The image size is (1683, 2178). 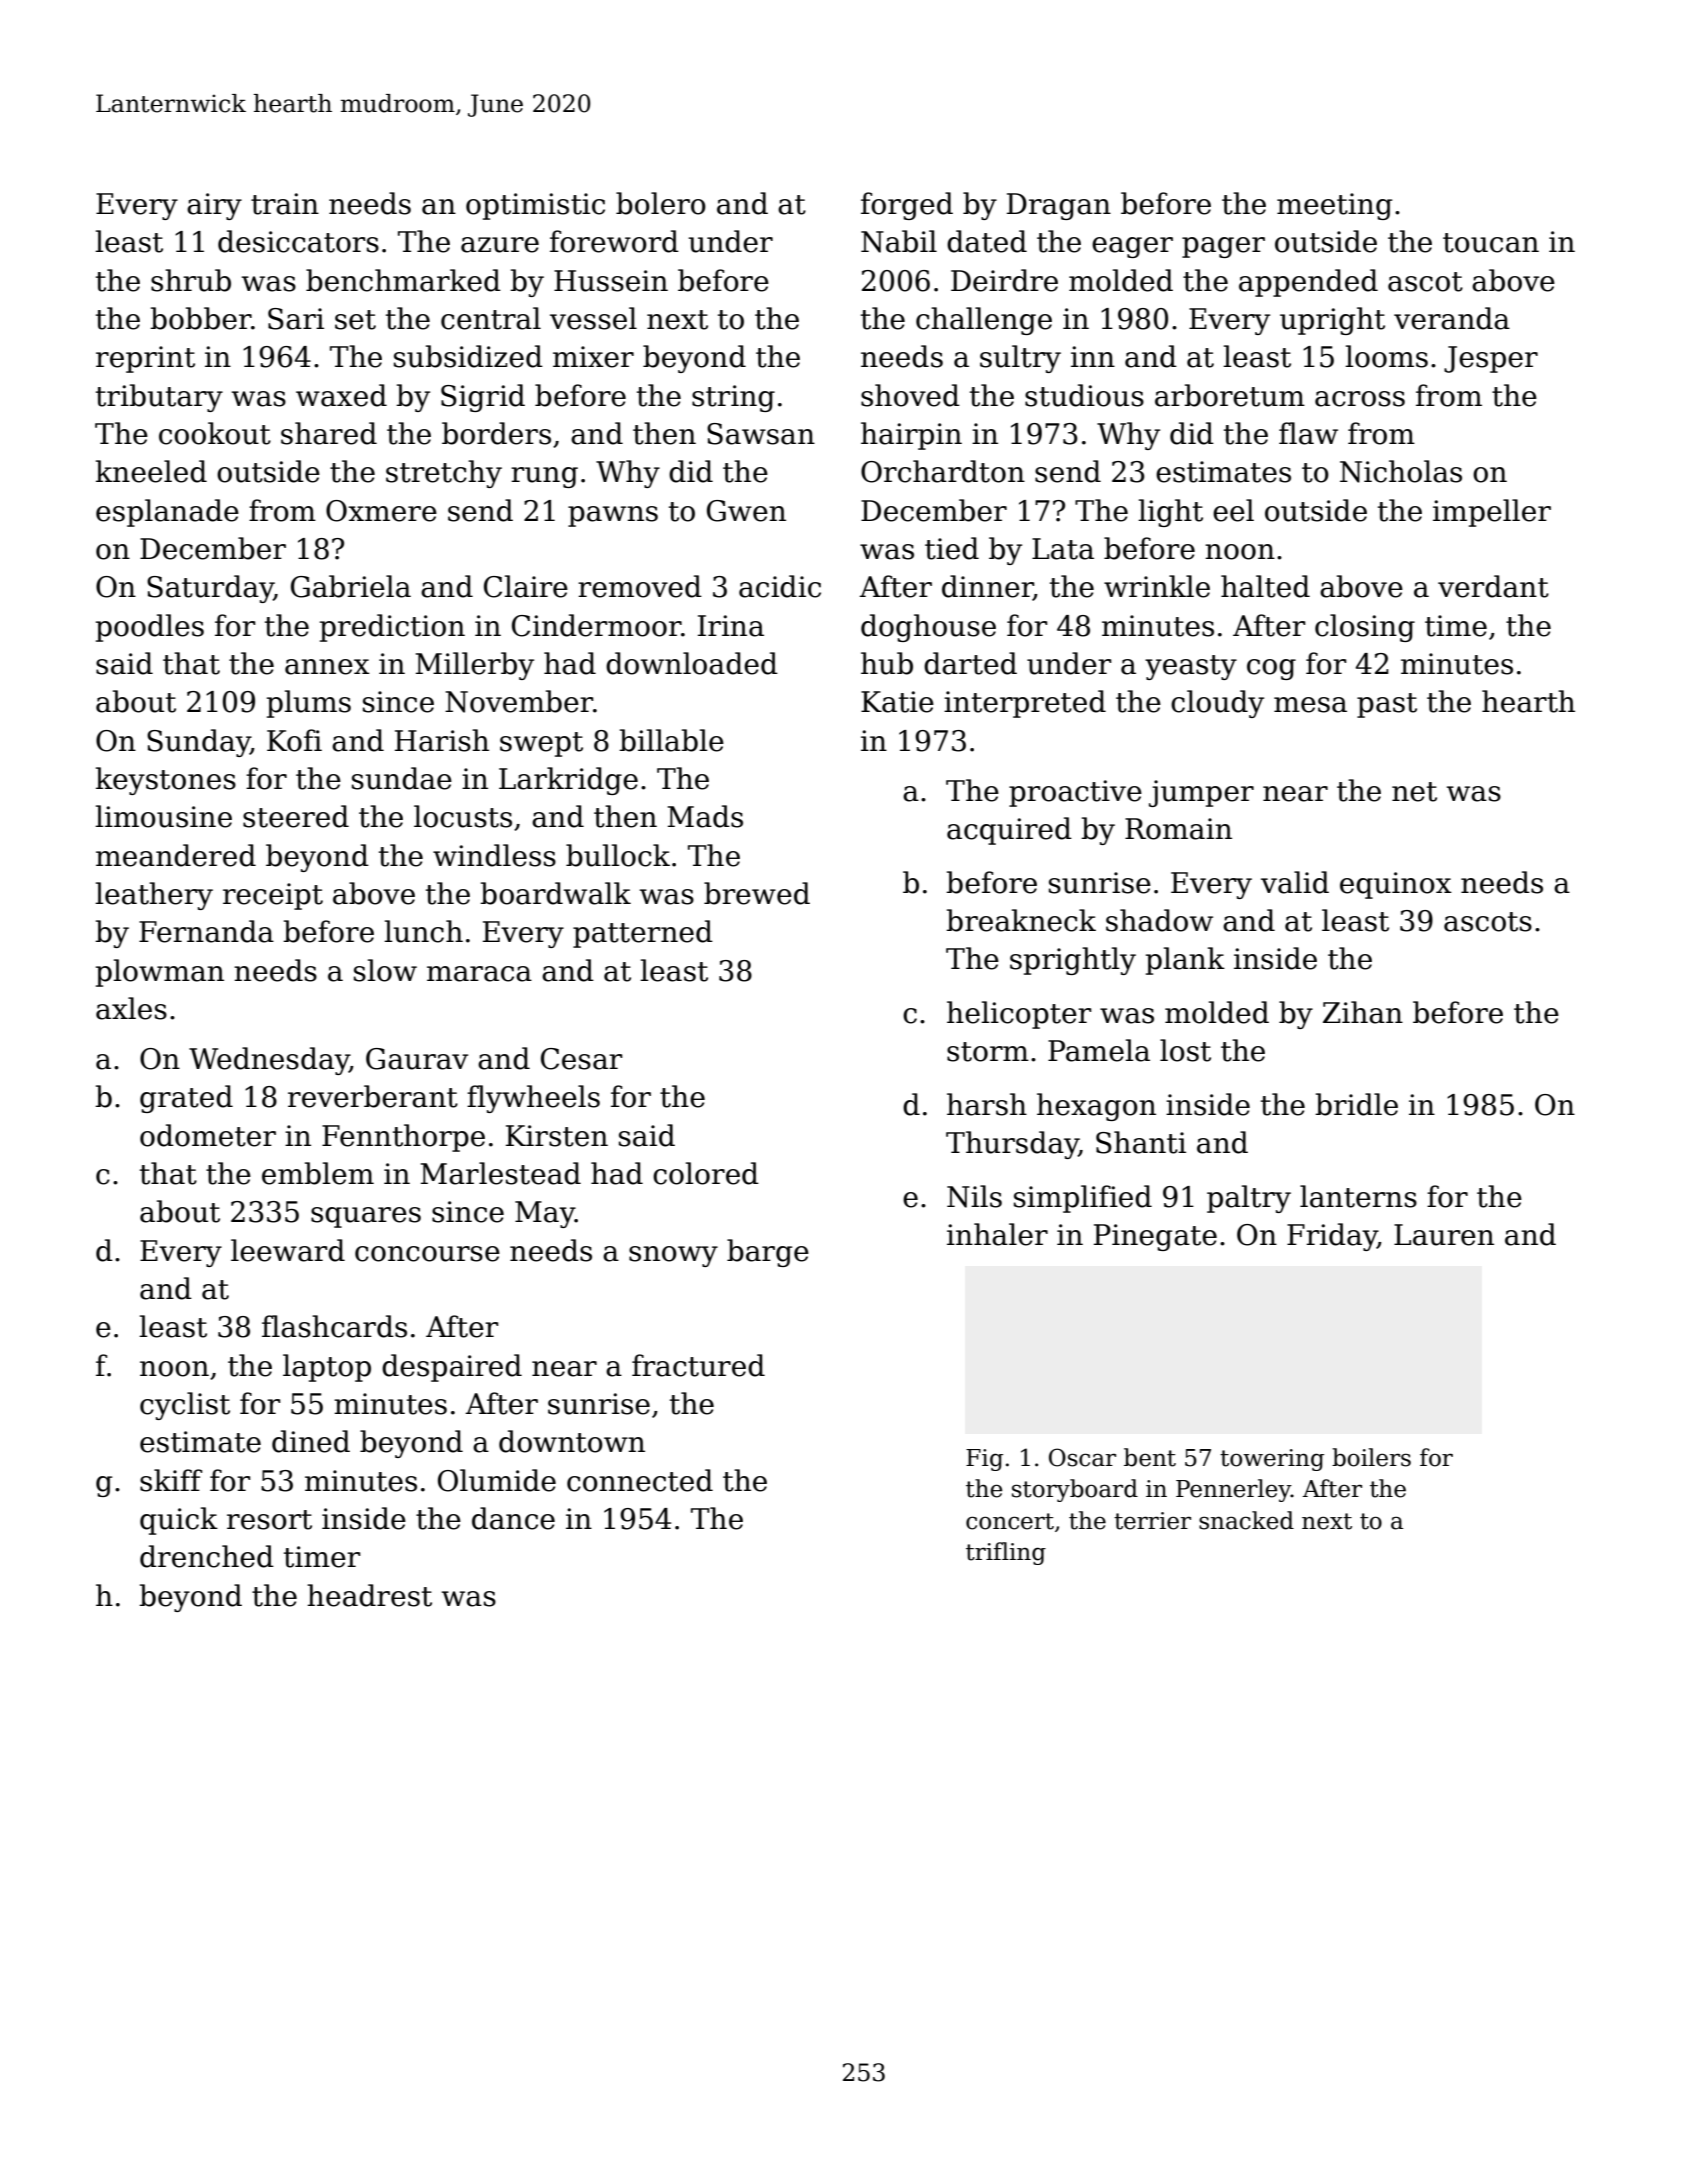 I want to click on bobber, so click(x=200, y=318).
